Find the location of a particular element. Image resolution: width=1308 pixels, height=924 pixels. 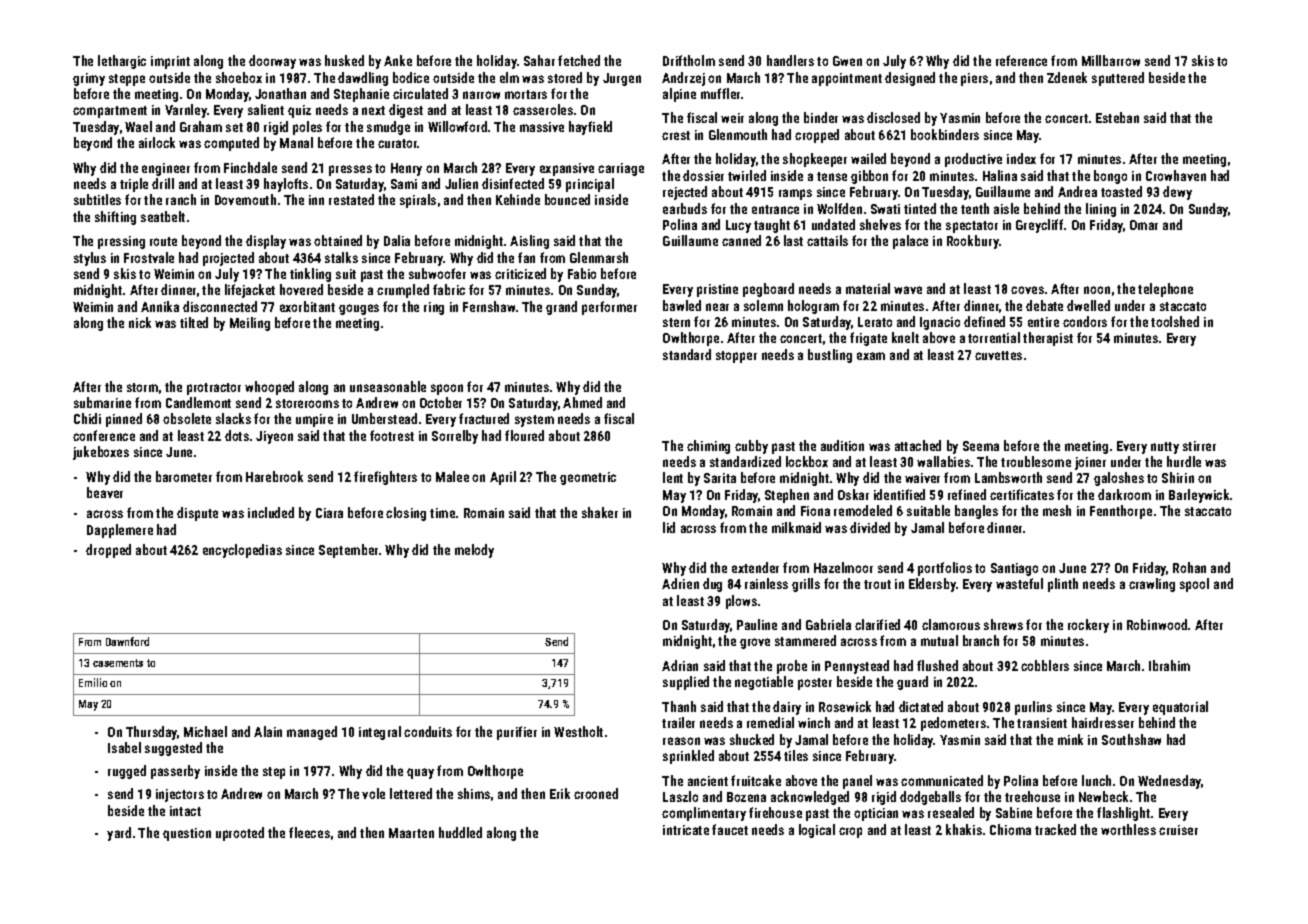

melody is located at coordinates (474, 551).
